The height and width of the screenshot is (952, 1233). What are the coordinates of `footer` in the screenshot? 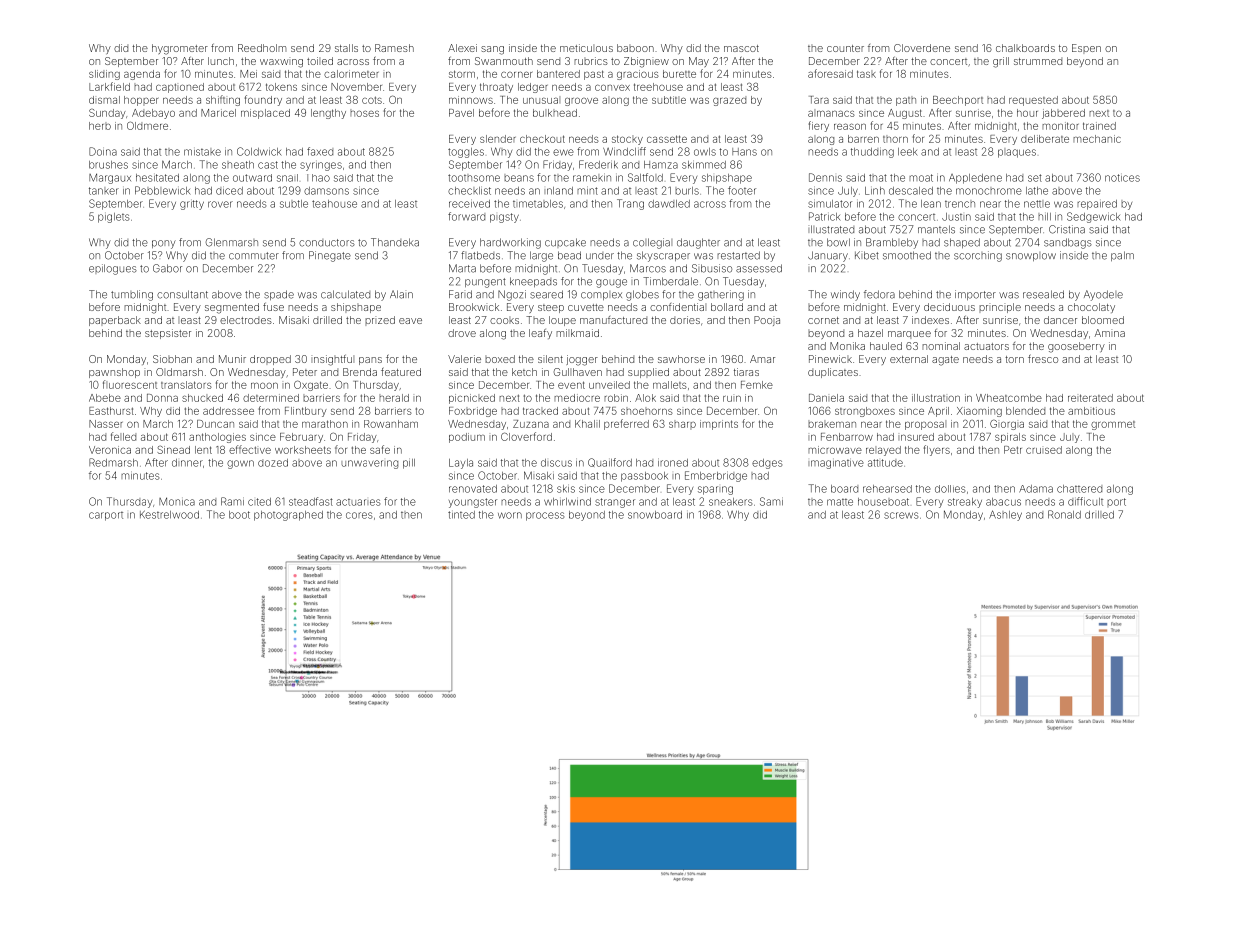 It's located at (742, 190).
